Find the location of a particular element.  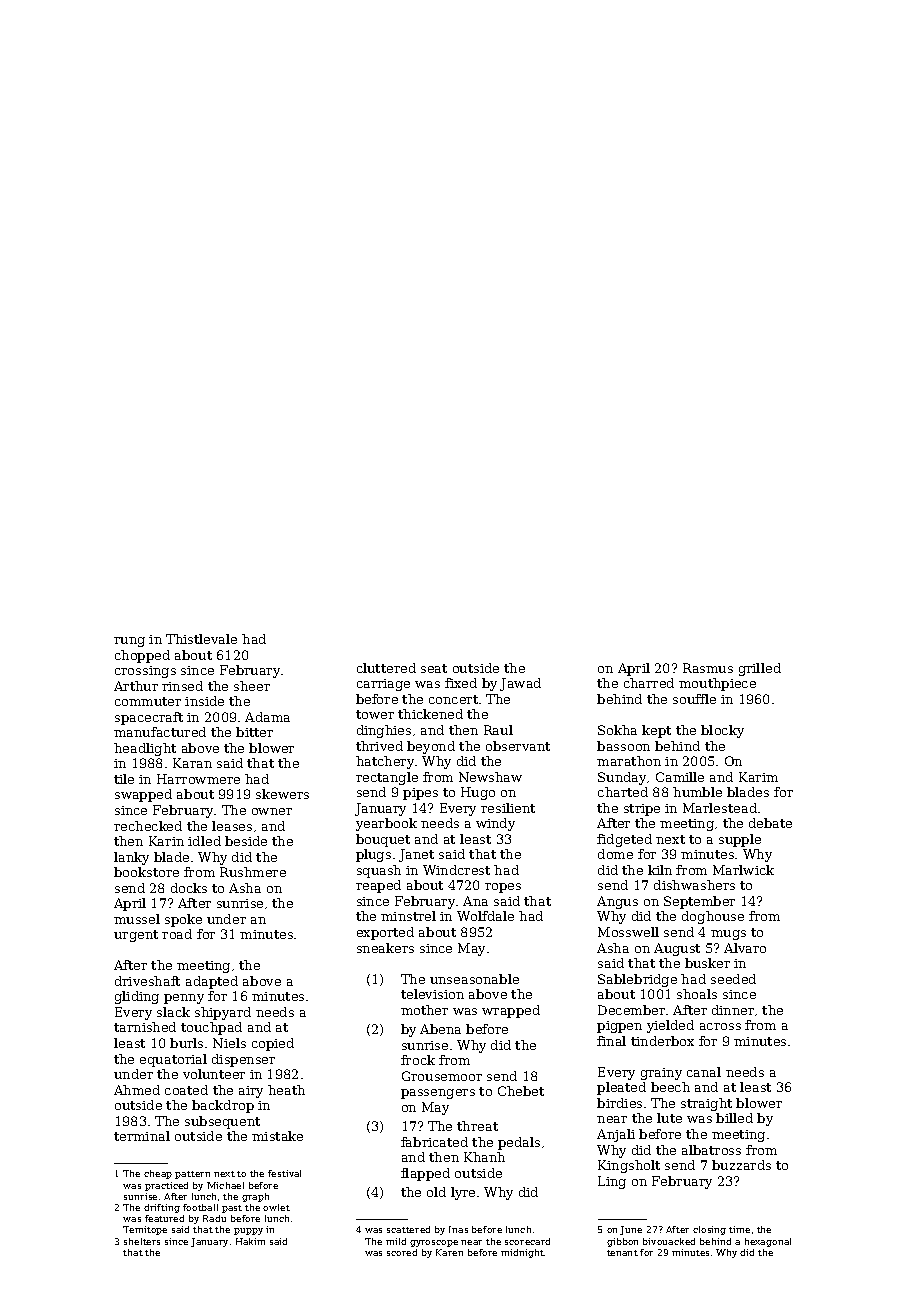

canal is located at coordinates (704, 1072).
